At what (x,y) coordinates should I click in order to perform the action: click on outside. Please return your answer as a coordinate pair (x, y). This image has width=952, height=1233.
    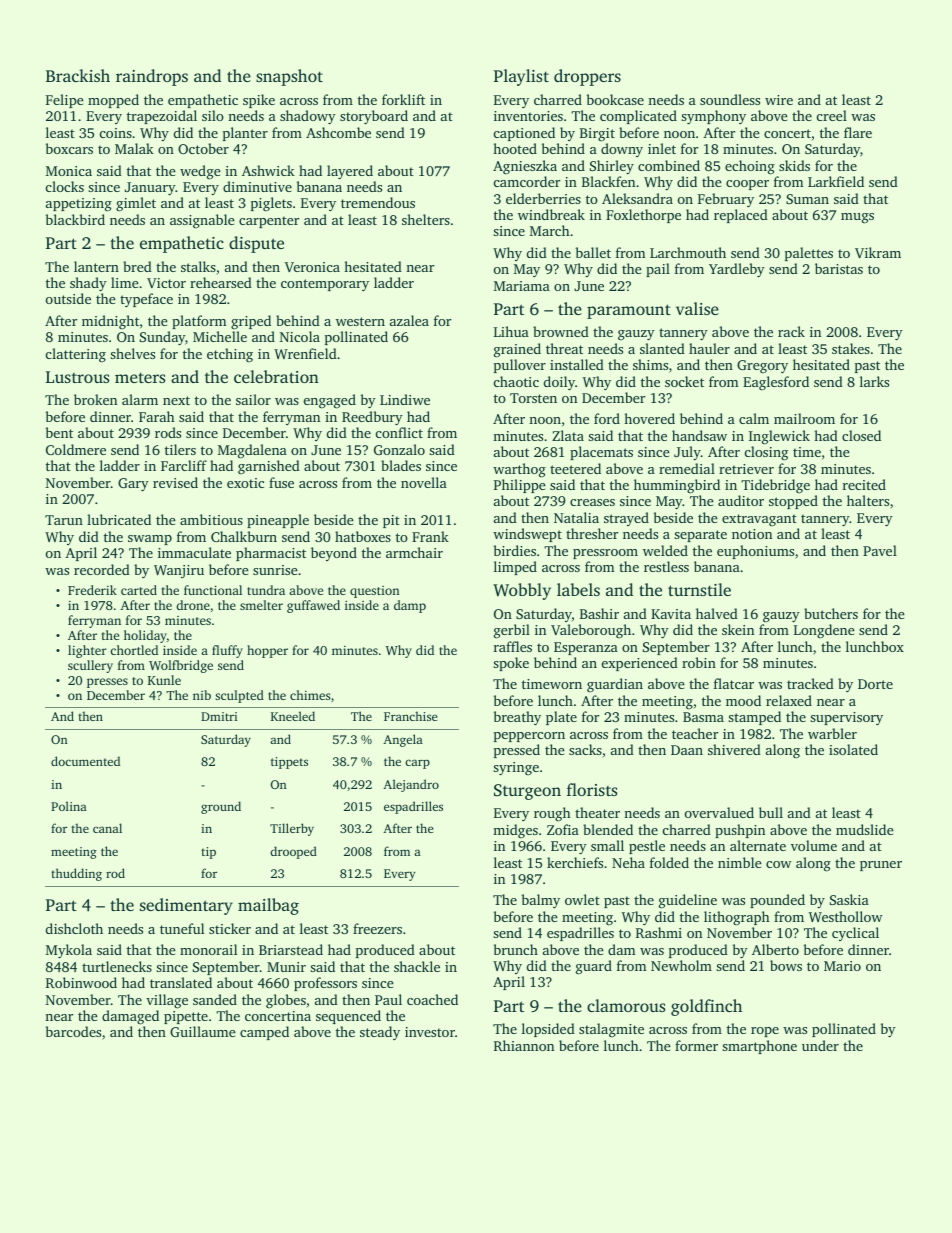
    Looking at the image, I should click on (68, 298).
